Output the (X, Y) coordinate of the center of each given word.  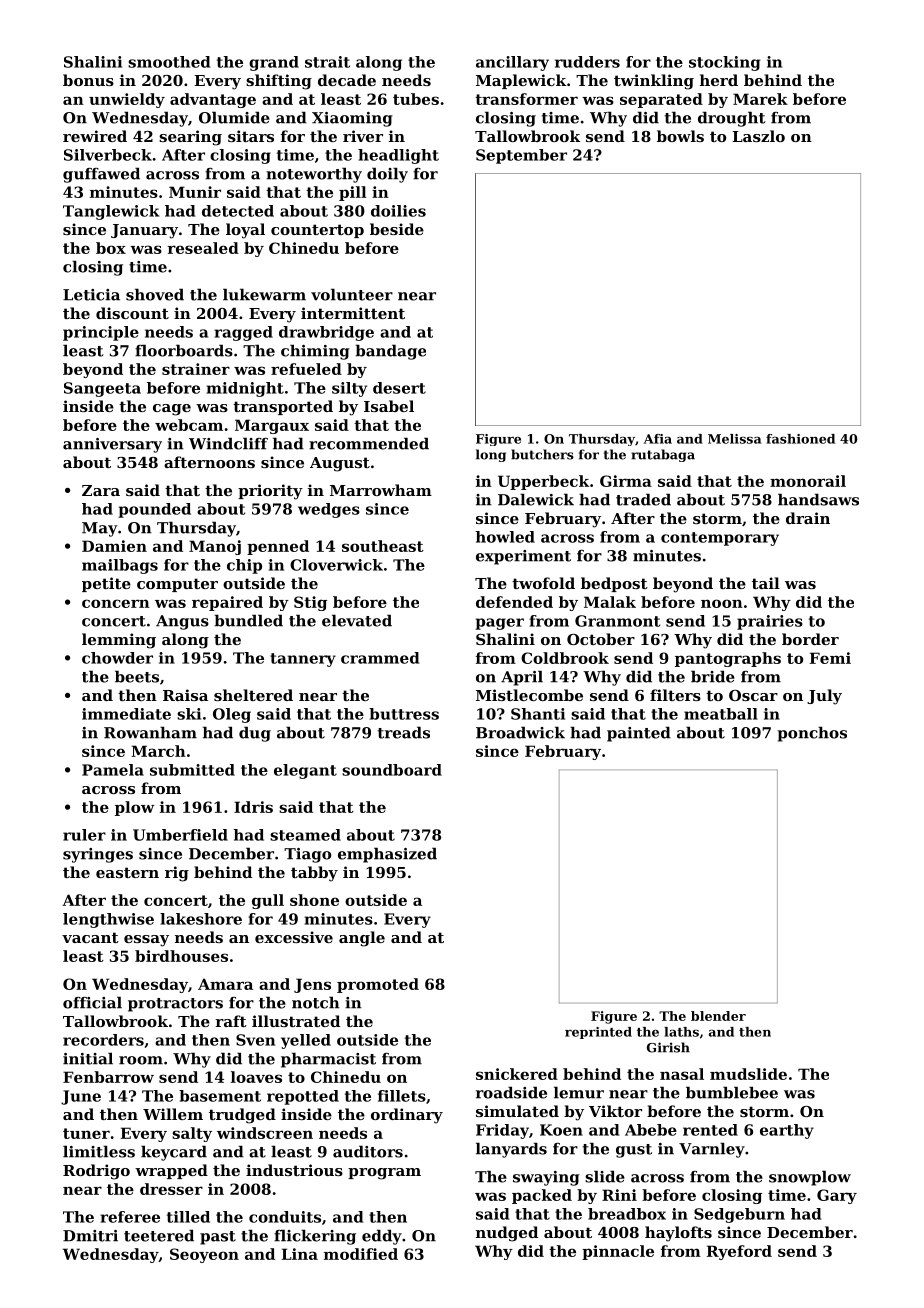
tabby (314, 874)
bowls (680, 136)
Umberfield (180, 835)
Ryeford (739, 1252)
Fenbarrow (108, 1077)
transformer (526, 99)
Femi (830, 658)
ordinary (407, 1116)
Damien (114, 546)
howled (505, 537)
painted (639, 734)
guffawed (101, 175)
